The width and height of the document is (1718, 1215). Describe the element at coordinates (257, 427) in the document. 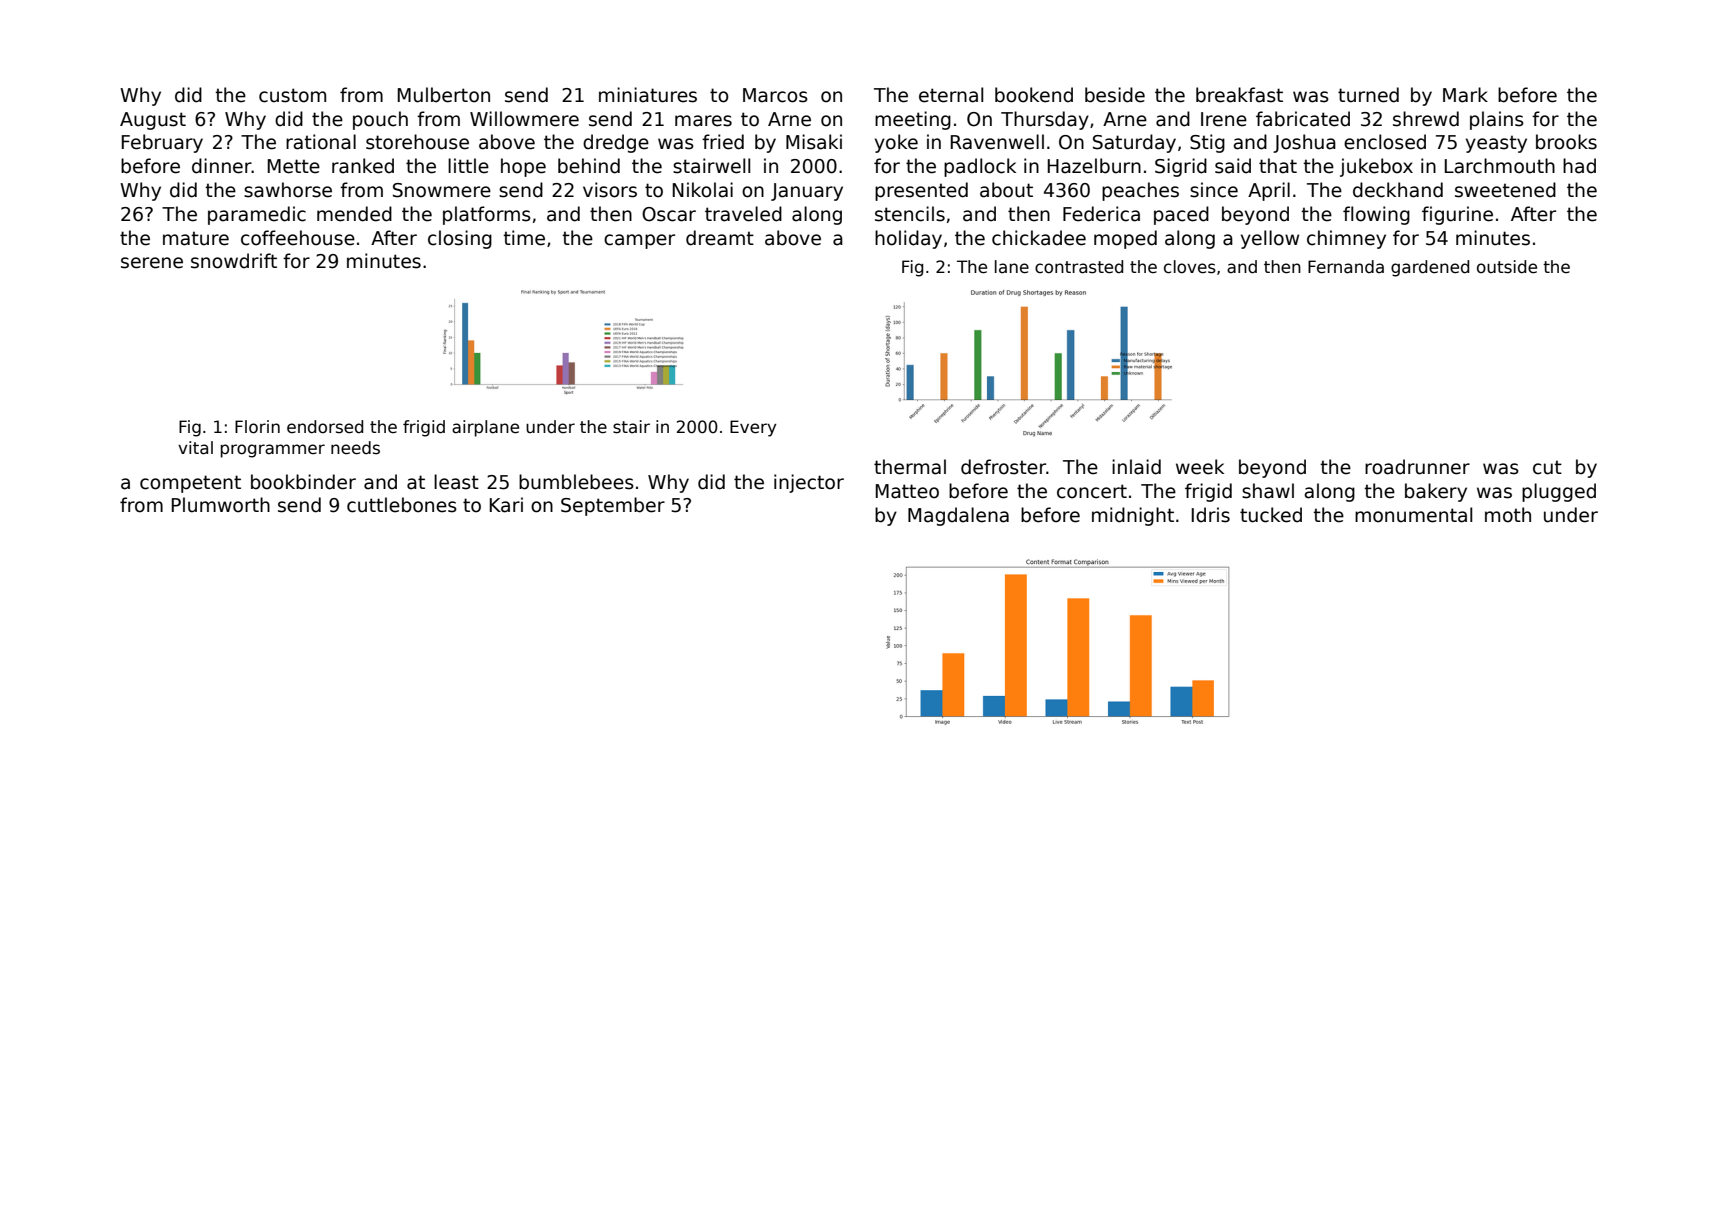

I see `Florin` at that location.
